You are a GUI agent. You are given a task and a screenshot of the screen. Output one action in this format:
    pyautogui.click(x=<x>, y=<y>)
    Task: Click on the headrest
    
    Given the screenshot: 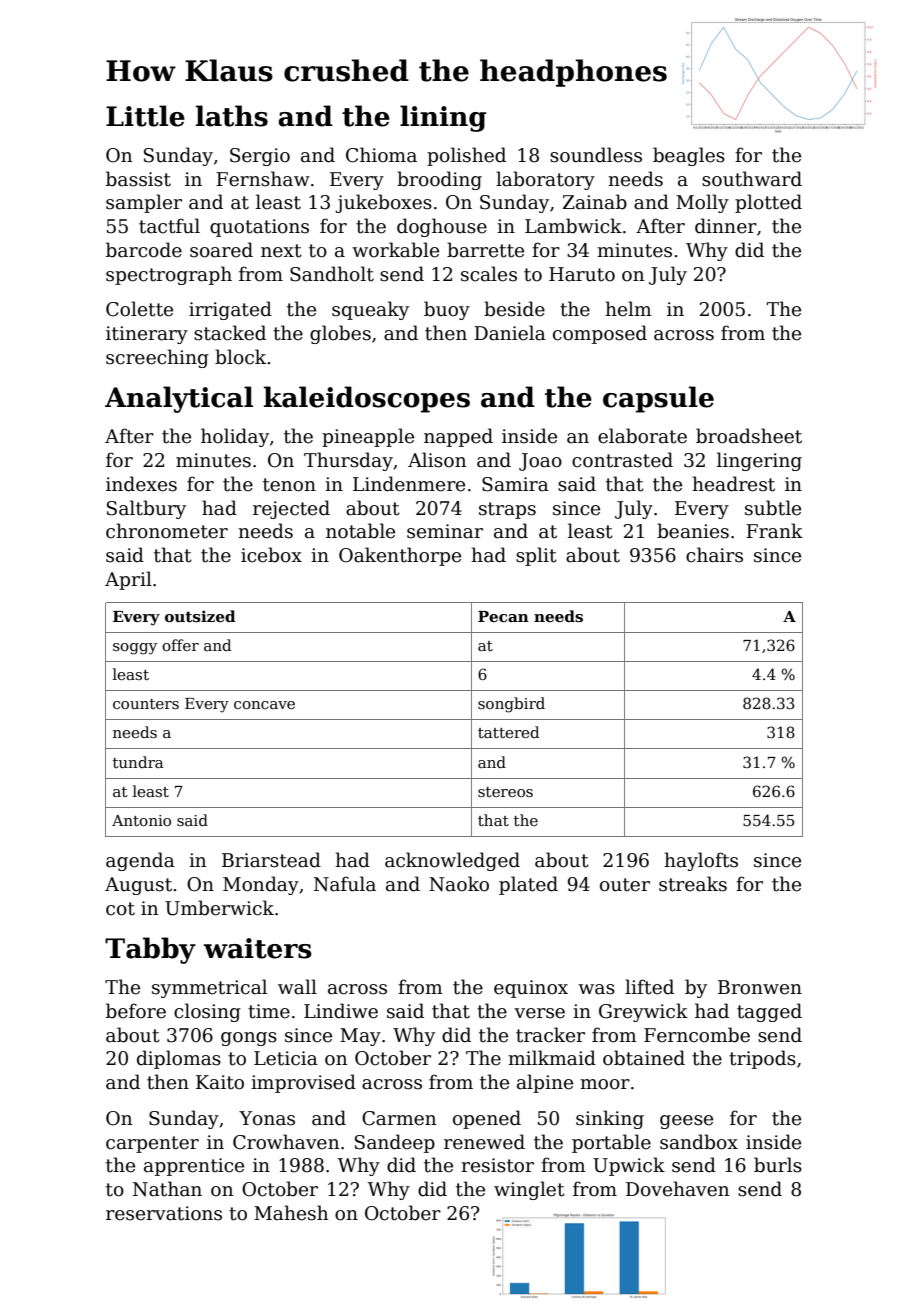 What is the action you would take?
    pyautogui.click(x=733, y=484)
